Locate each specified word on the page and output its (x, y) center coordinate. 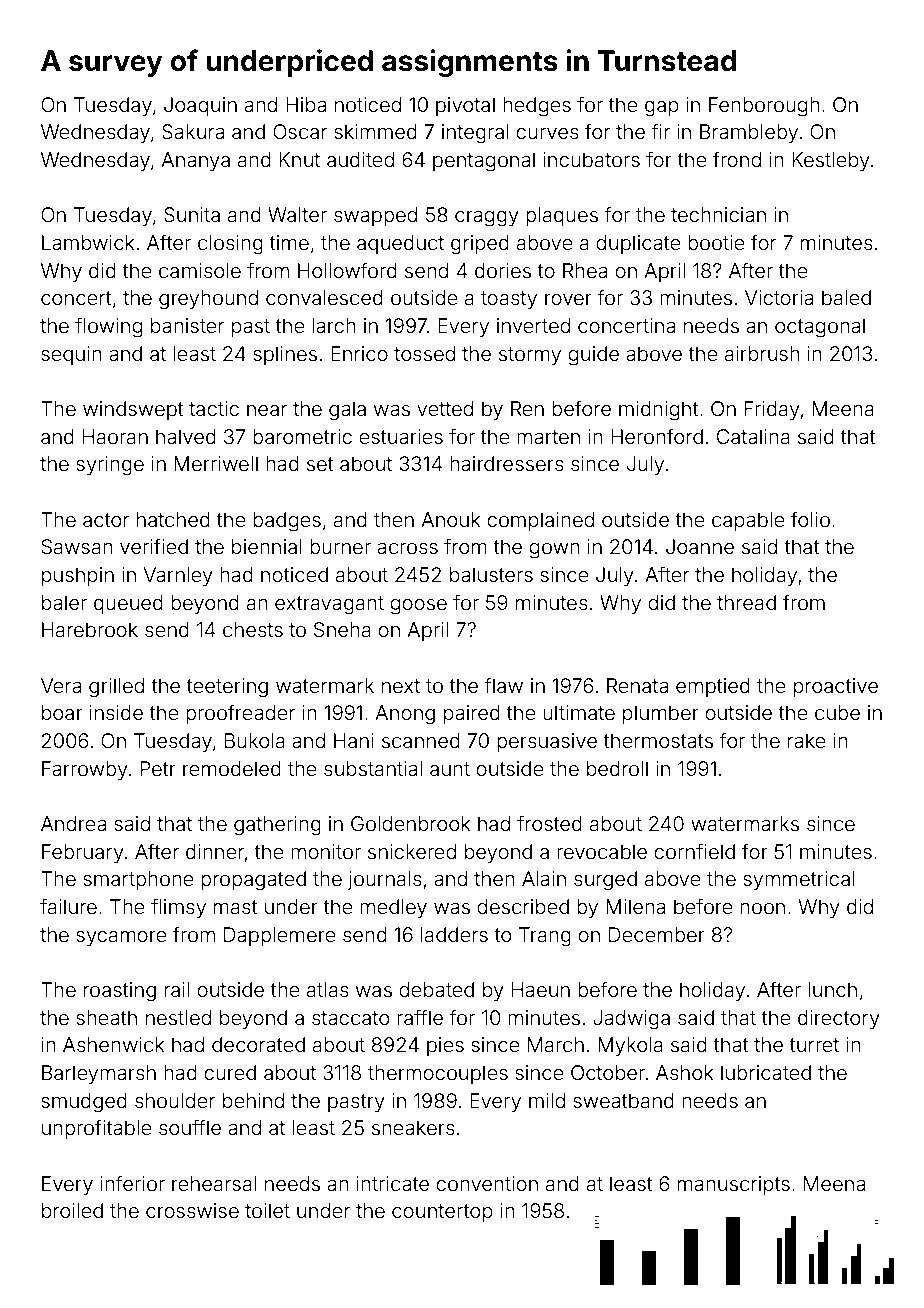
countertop (442, 1213)
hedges (537, 107)
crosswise (192, 1210)
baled (846, 297)
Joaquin (200, 106)
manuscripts (734, 1185)
